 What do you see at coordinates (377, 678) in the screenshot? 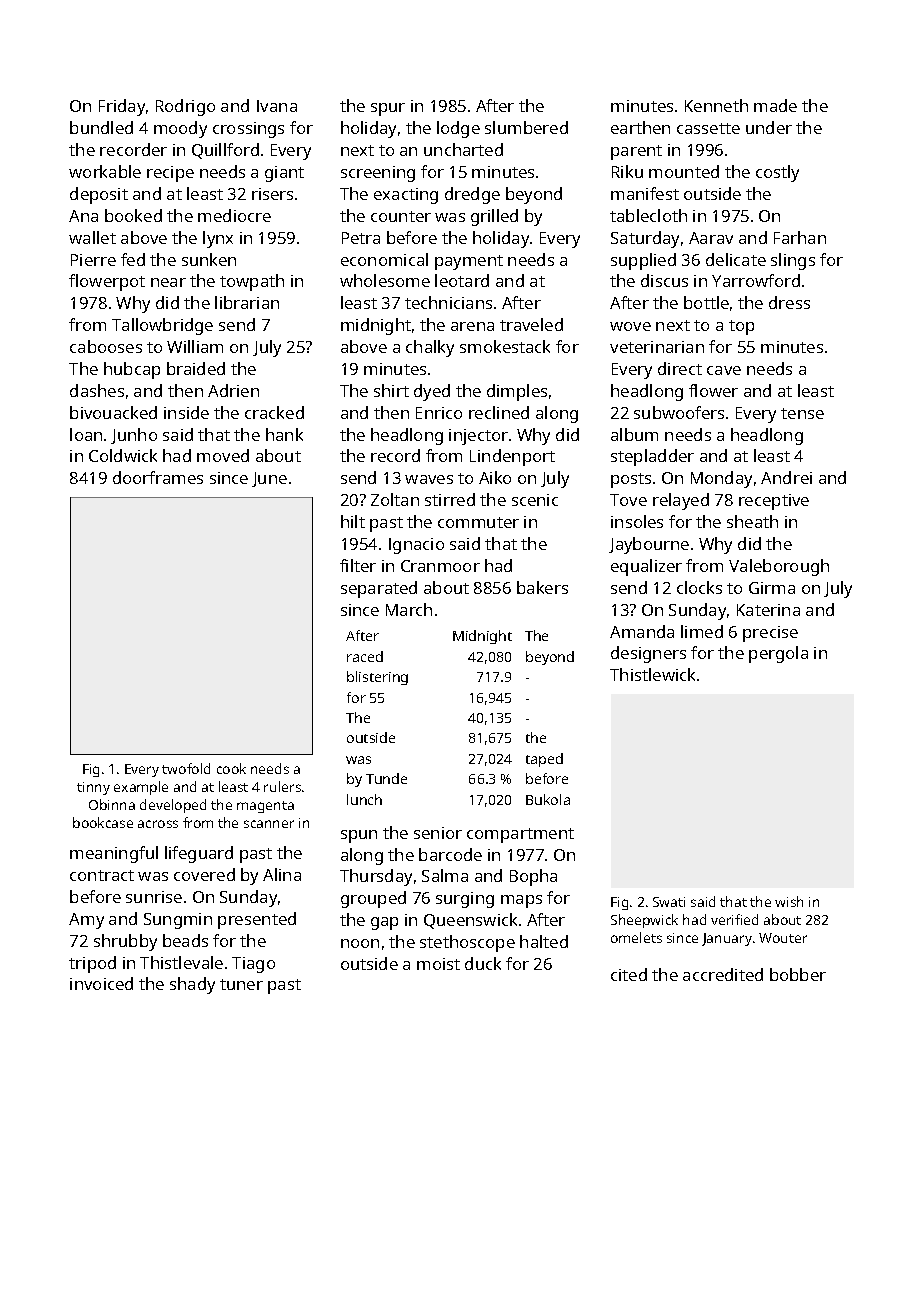
I see `blistering` at bounding box center [377, 678].
